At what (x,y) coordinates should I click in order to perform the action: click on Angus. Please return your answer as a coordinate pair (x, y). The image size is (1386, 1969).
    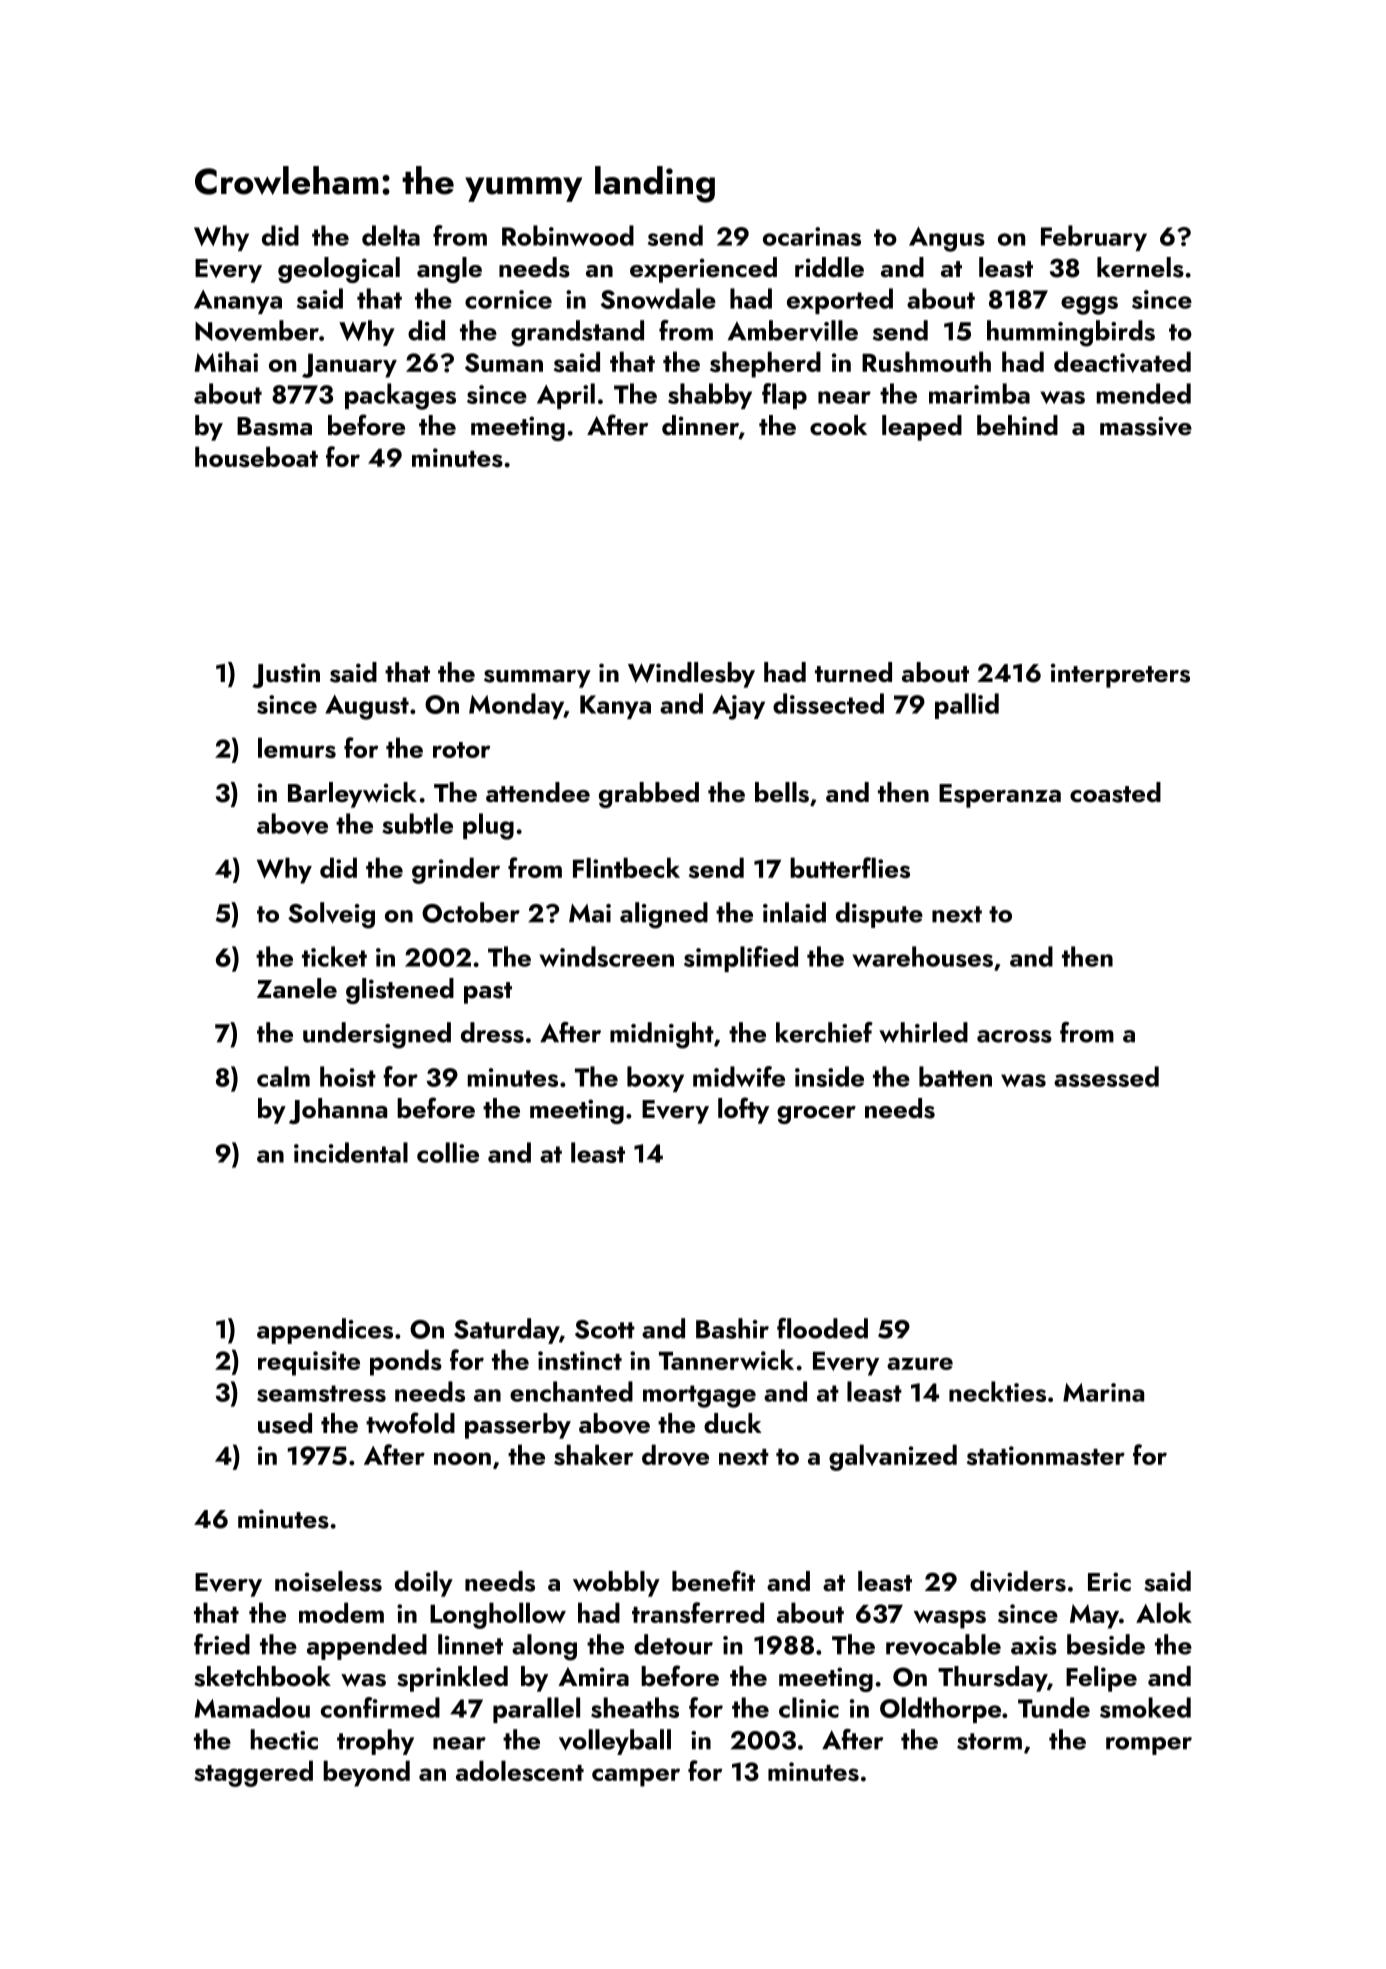
    Looking at the image, I should click on (947, 239).
